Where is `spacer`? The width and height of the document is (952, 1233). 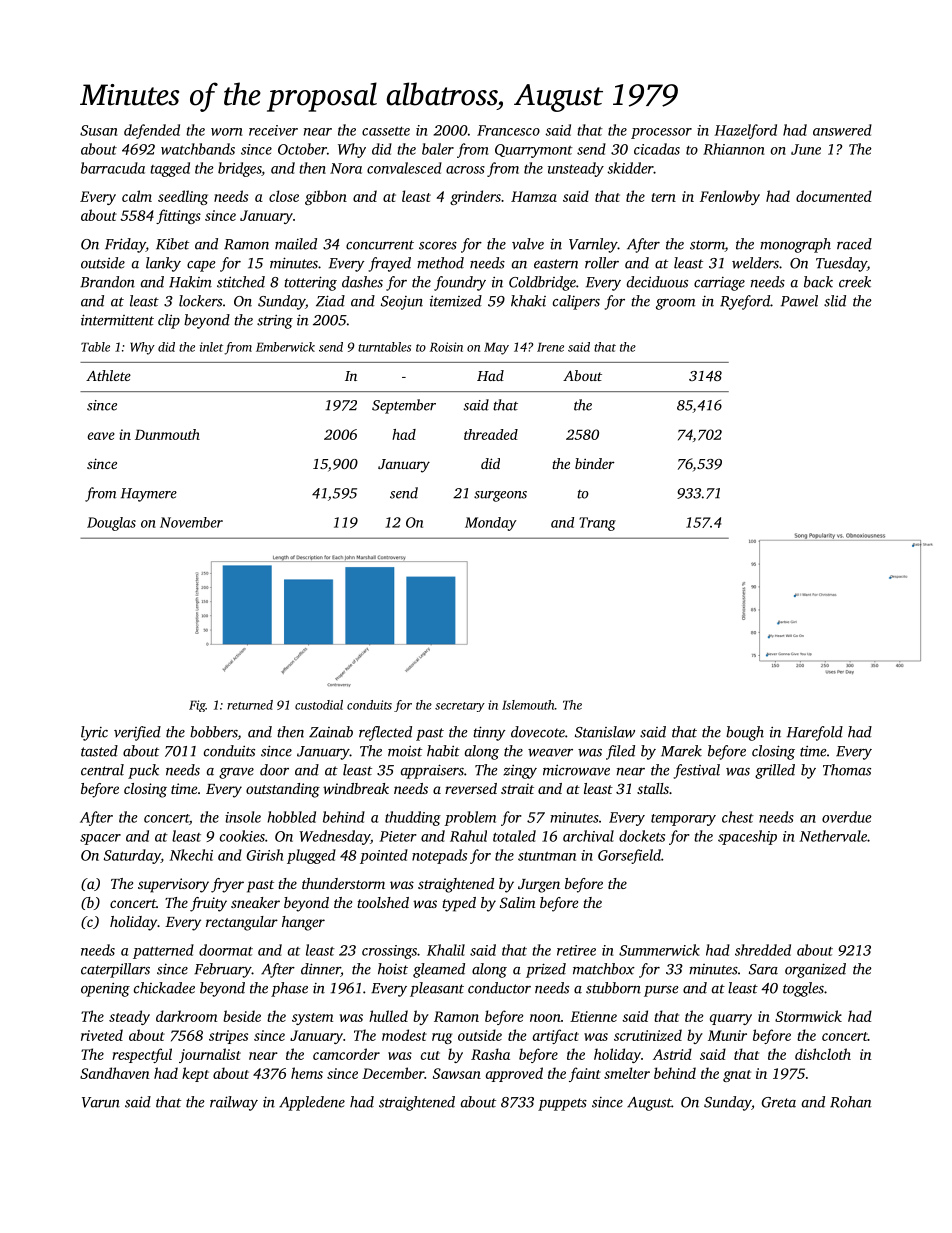 spacer is located at coordinates (100, 839).
